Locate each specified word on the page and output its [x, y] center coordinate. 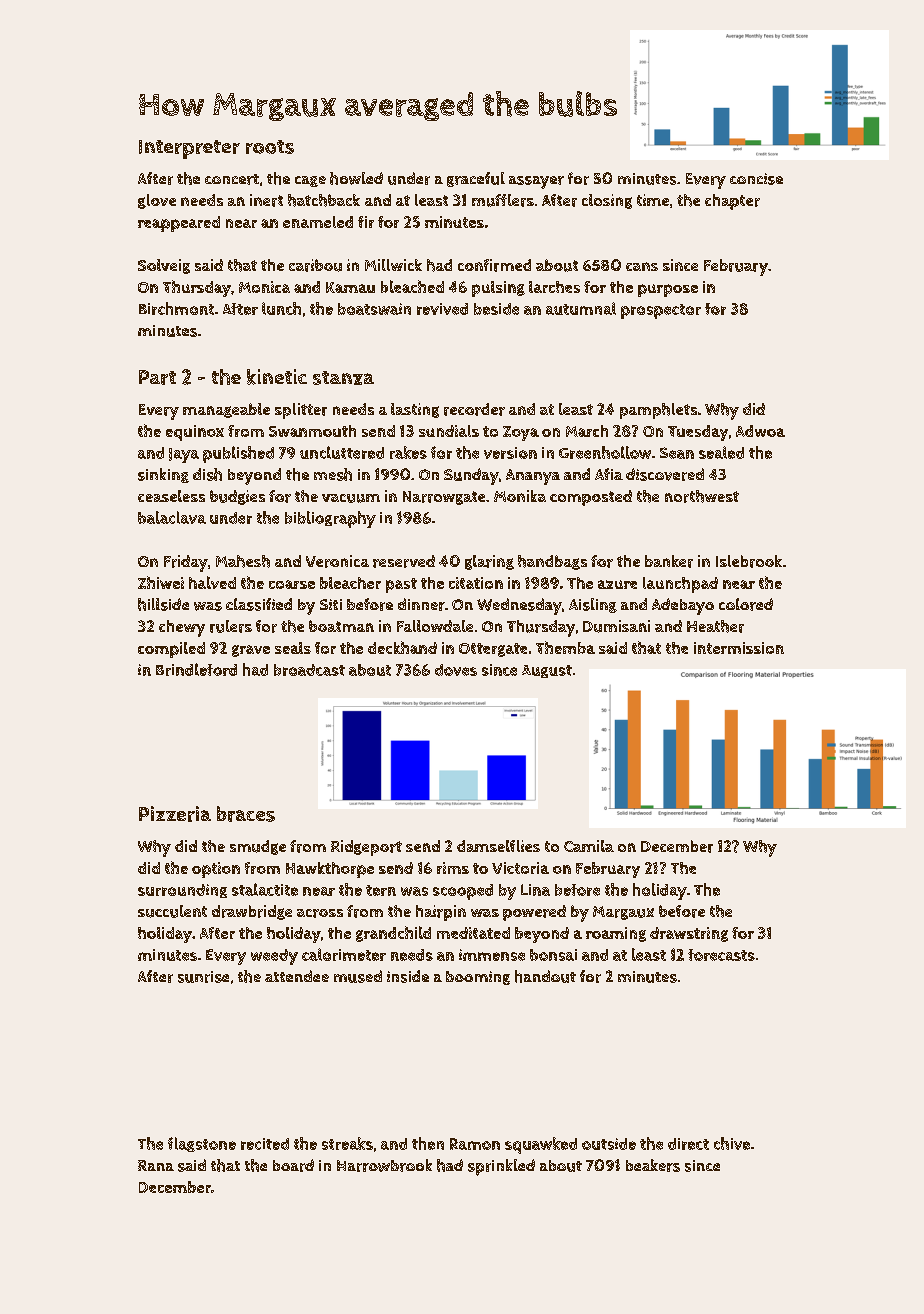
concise [756, 179]
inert [266, 200]
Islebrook [749, 561]
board [293, 1165]
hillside [163, 604]
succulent [172, 911]
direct [688, 1144]
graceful [476, 179]
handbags [552, 562]
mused [358, 976]
